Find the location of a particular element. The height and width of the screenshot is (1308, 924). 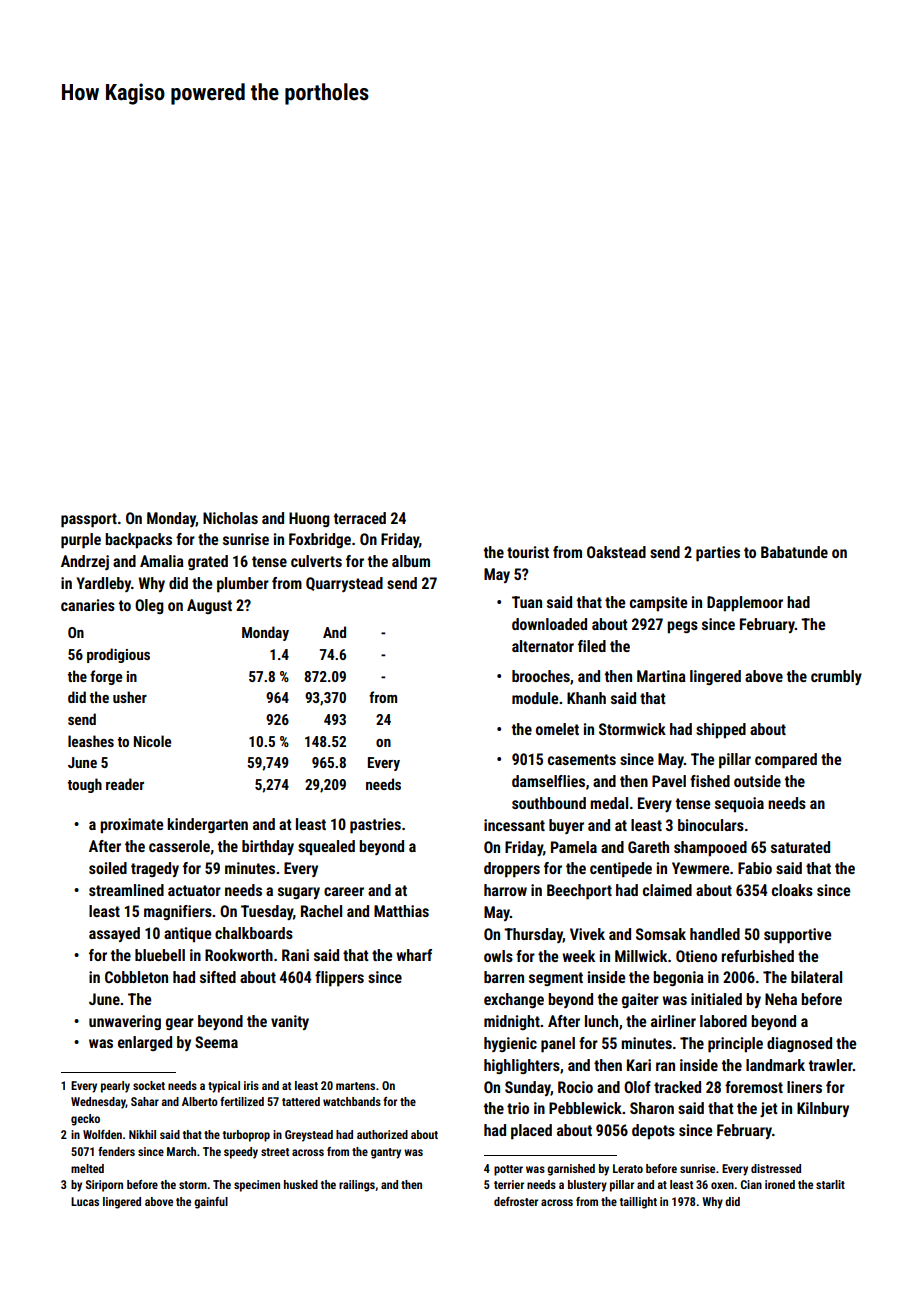

taillight is located at coordinates (638, 1203).
